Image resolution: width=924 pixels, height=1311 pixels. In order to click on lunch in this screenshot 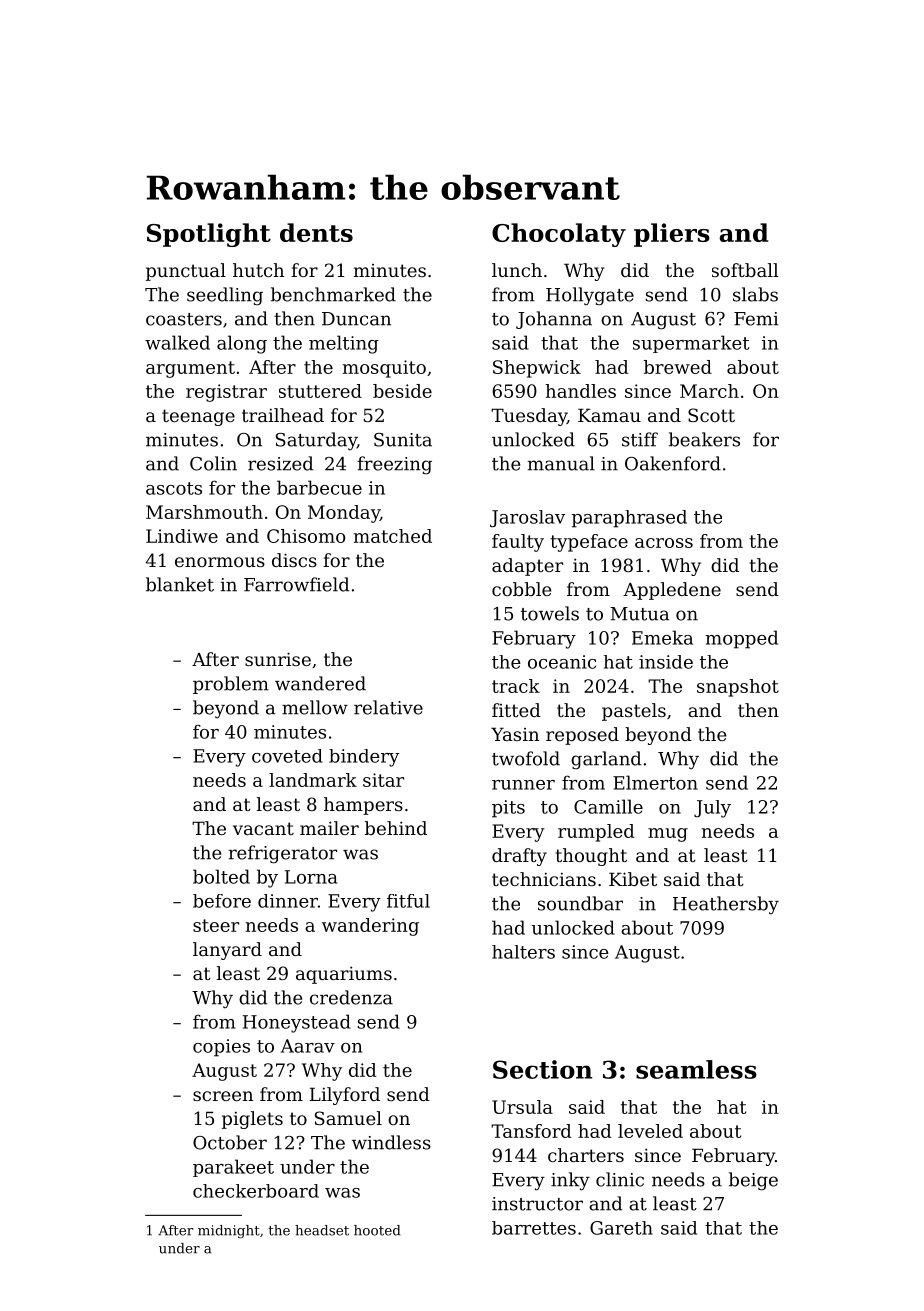, I will do `click(517, 270)`.
